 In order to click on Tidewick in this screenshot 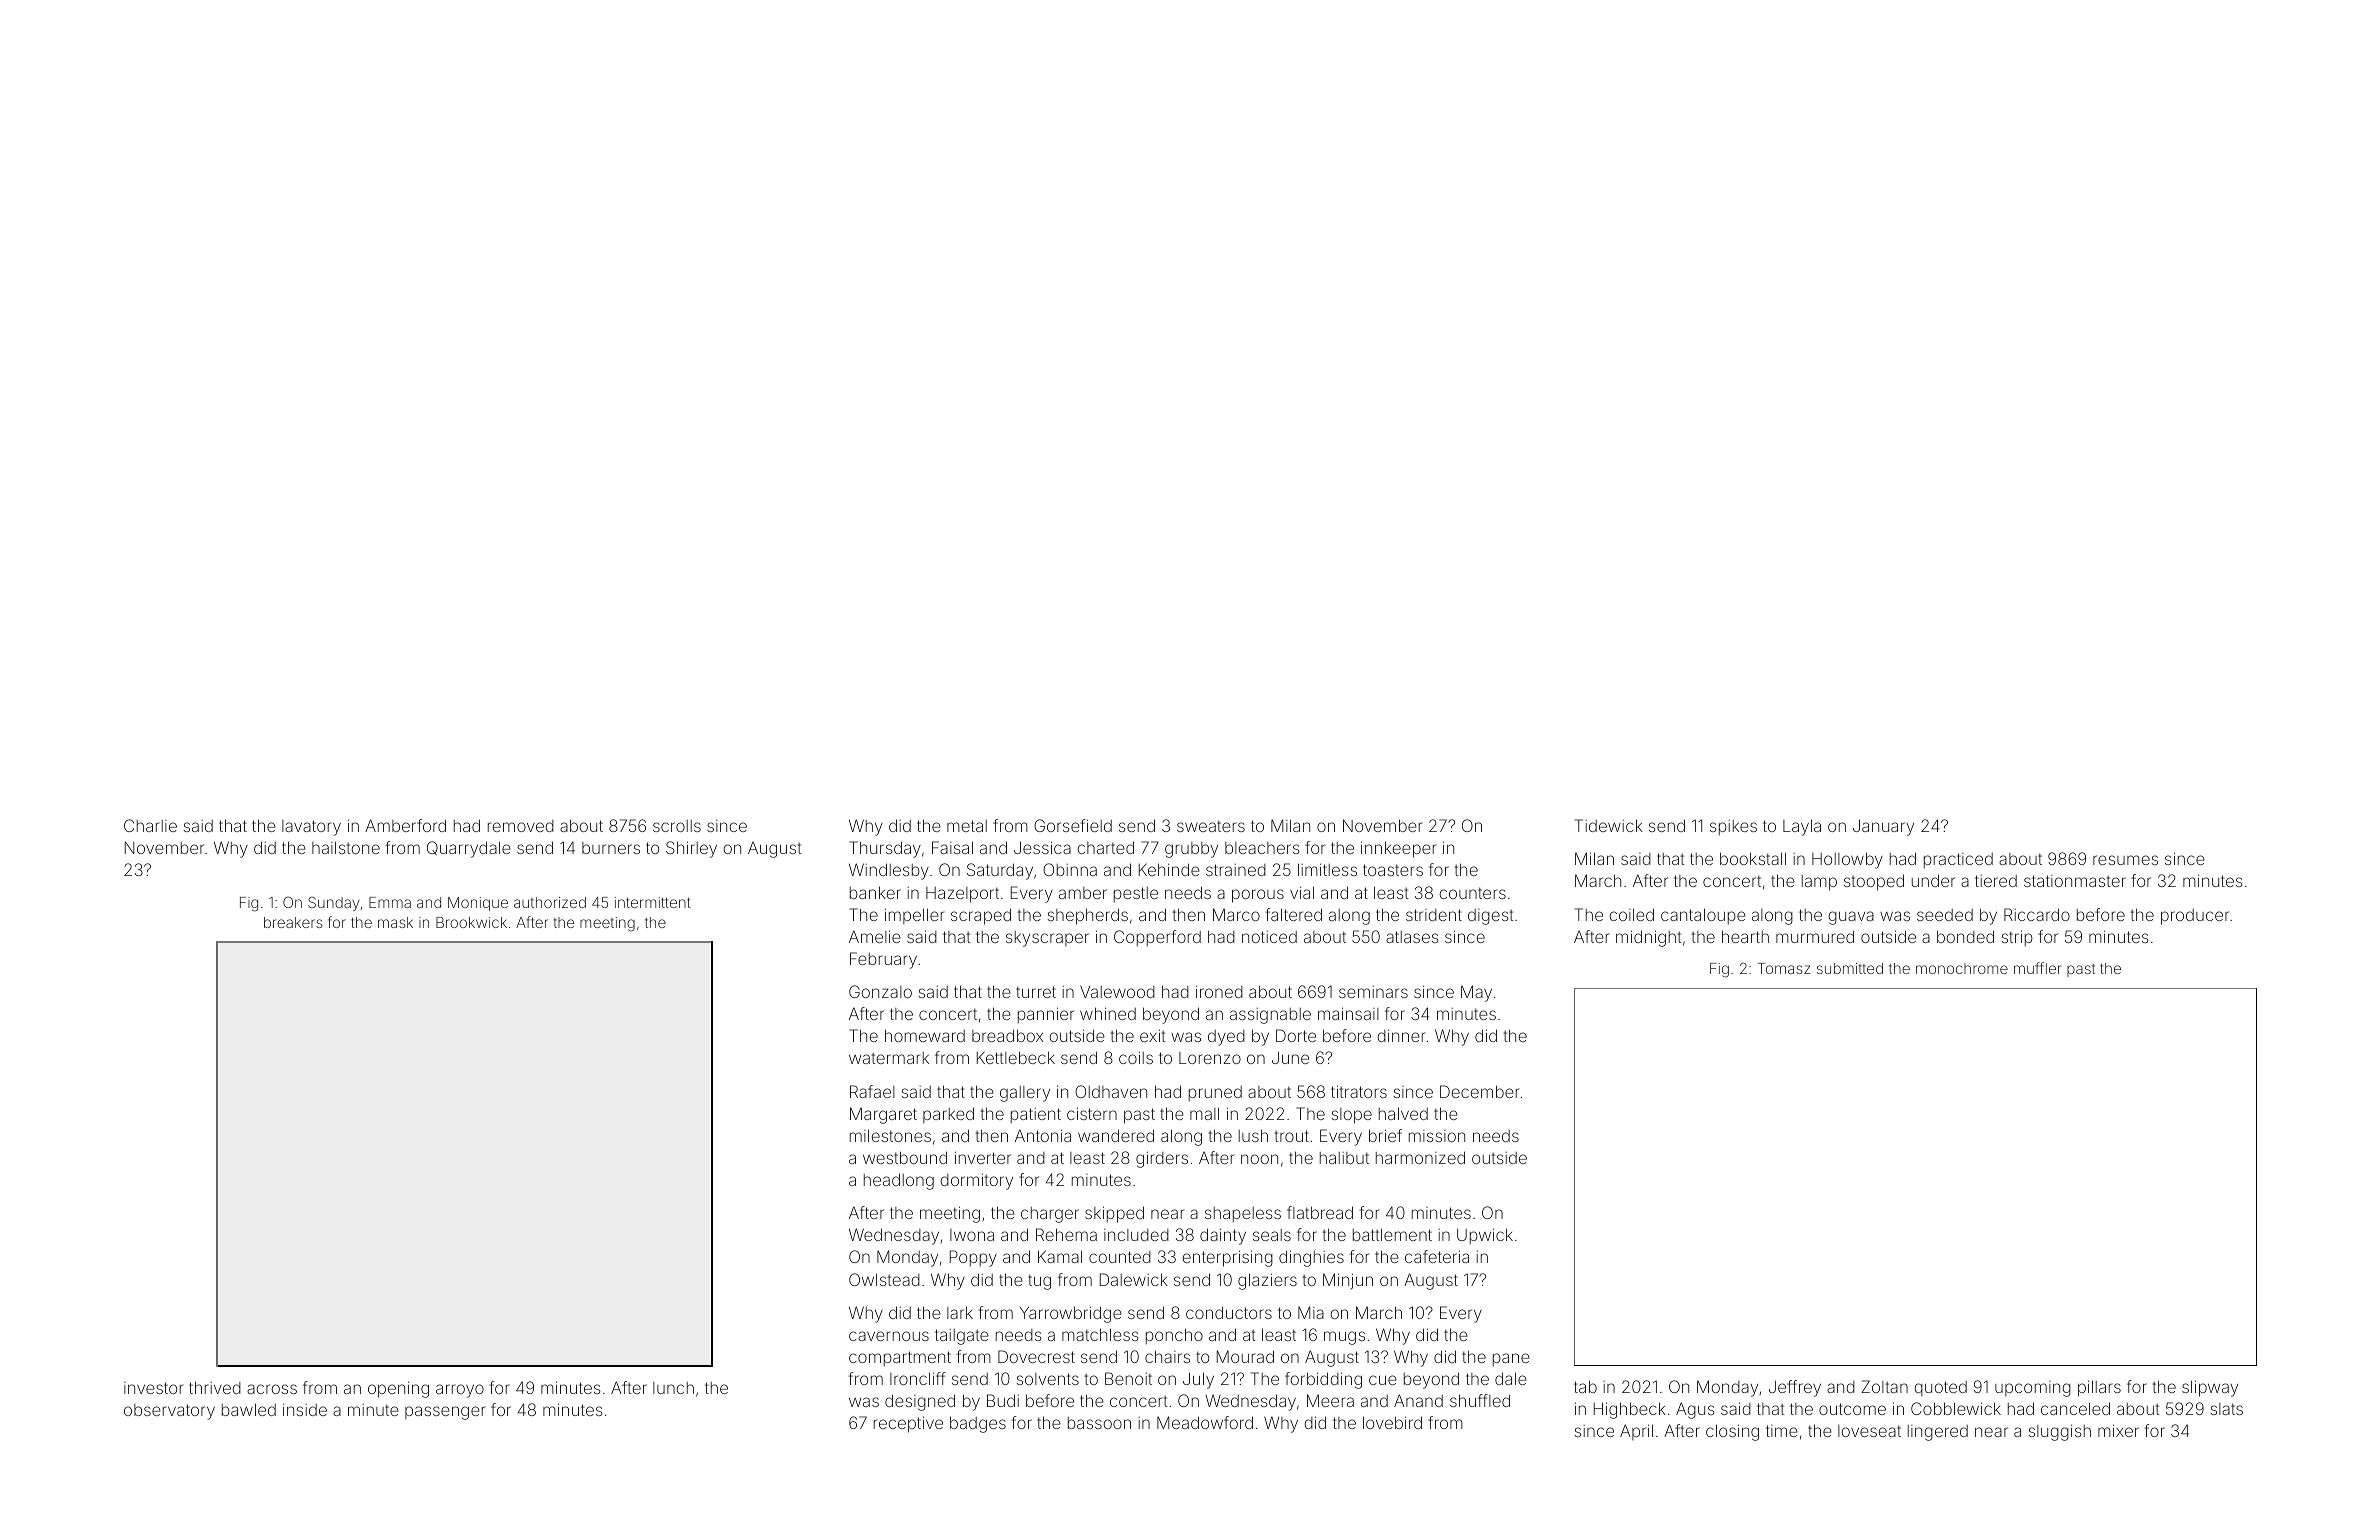, I will do `click(1609, 825)`.
